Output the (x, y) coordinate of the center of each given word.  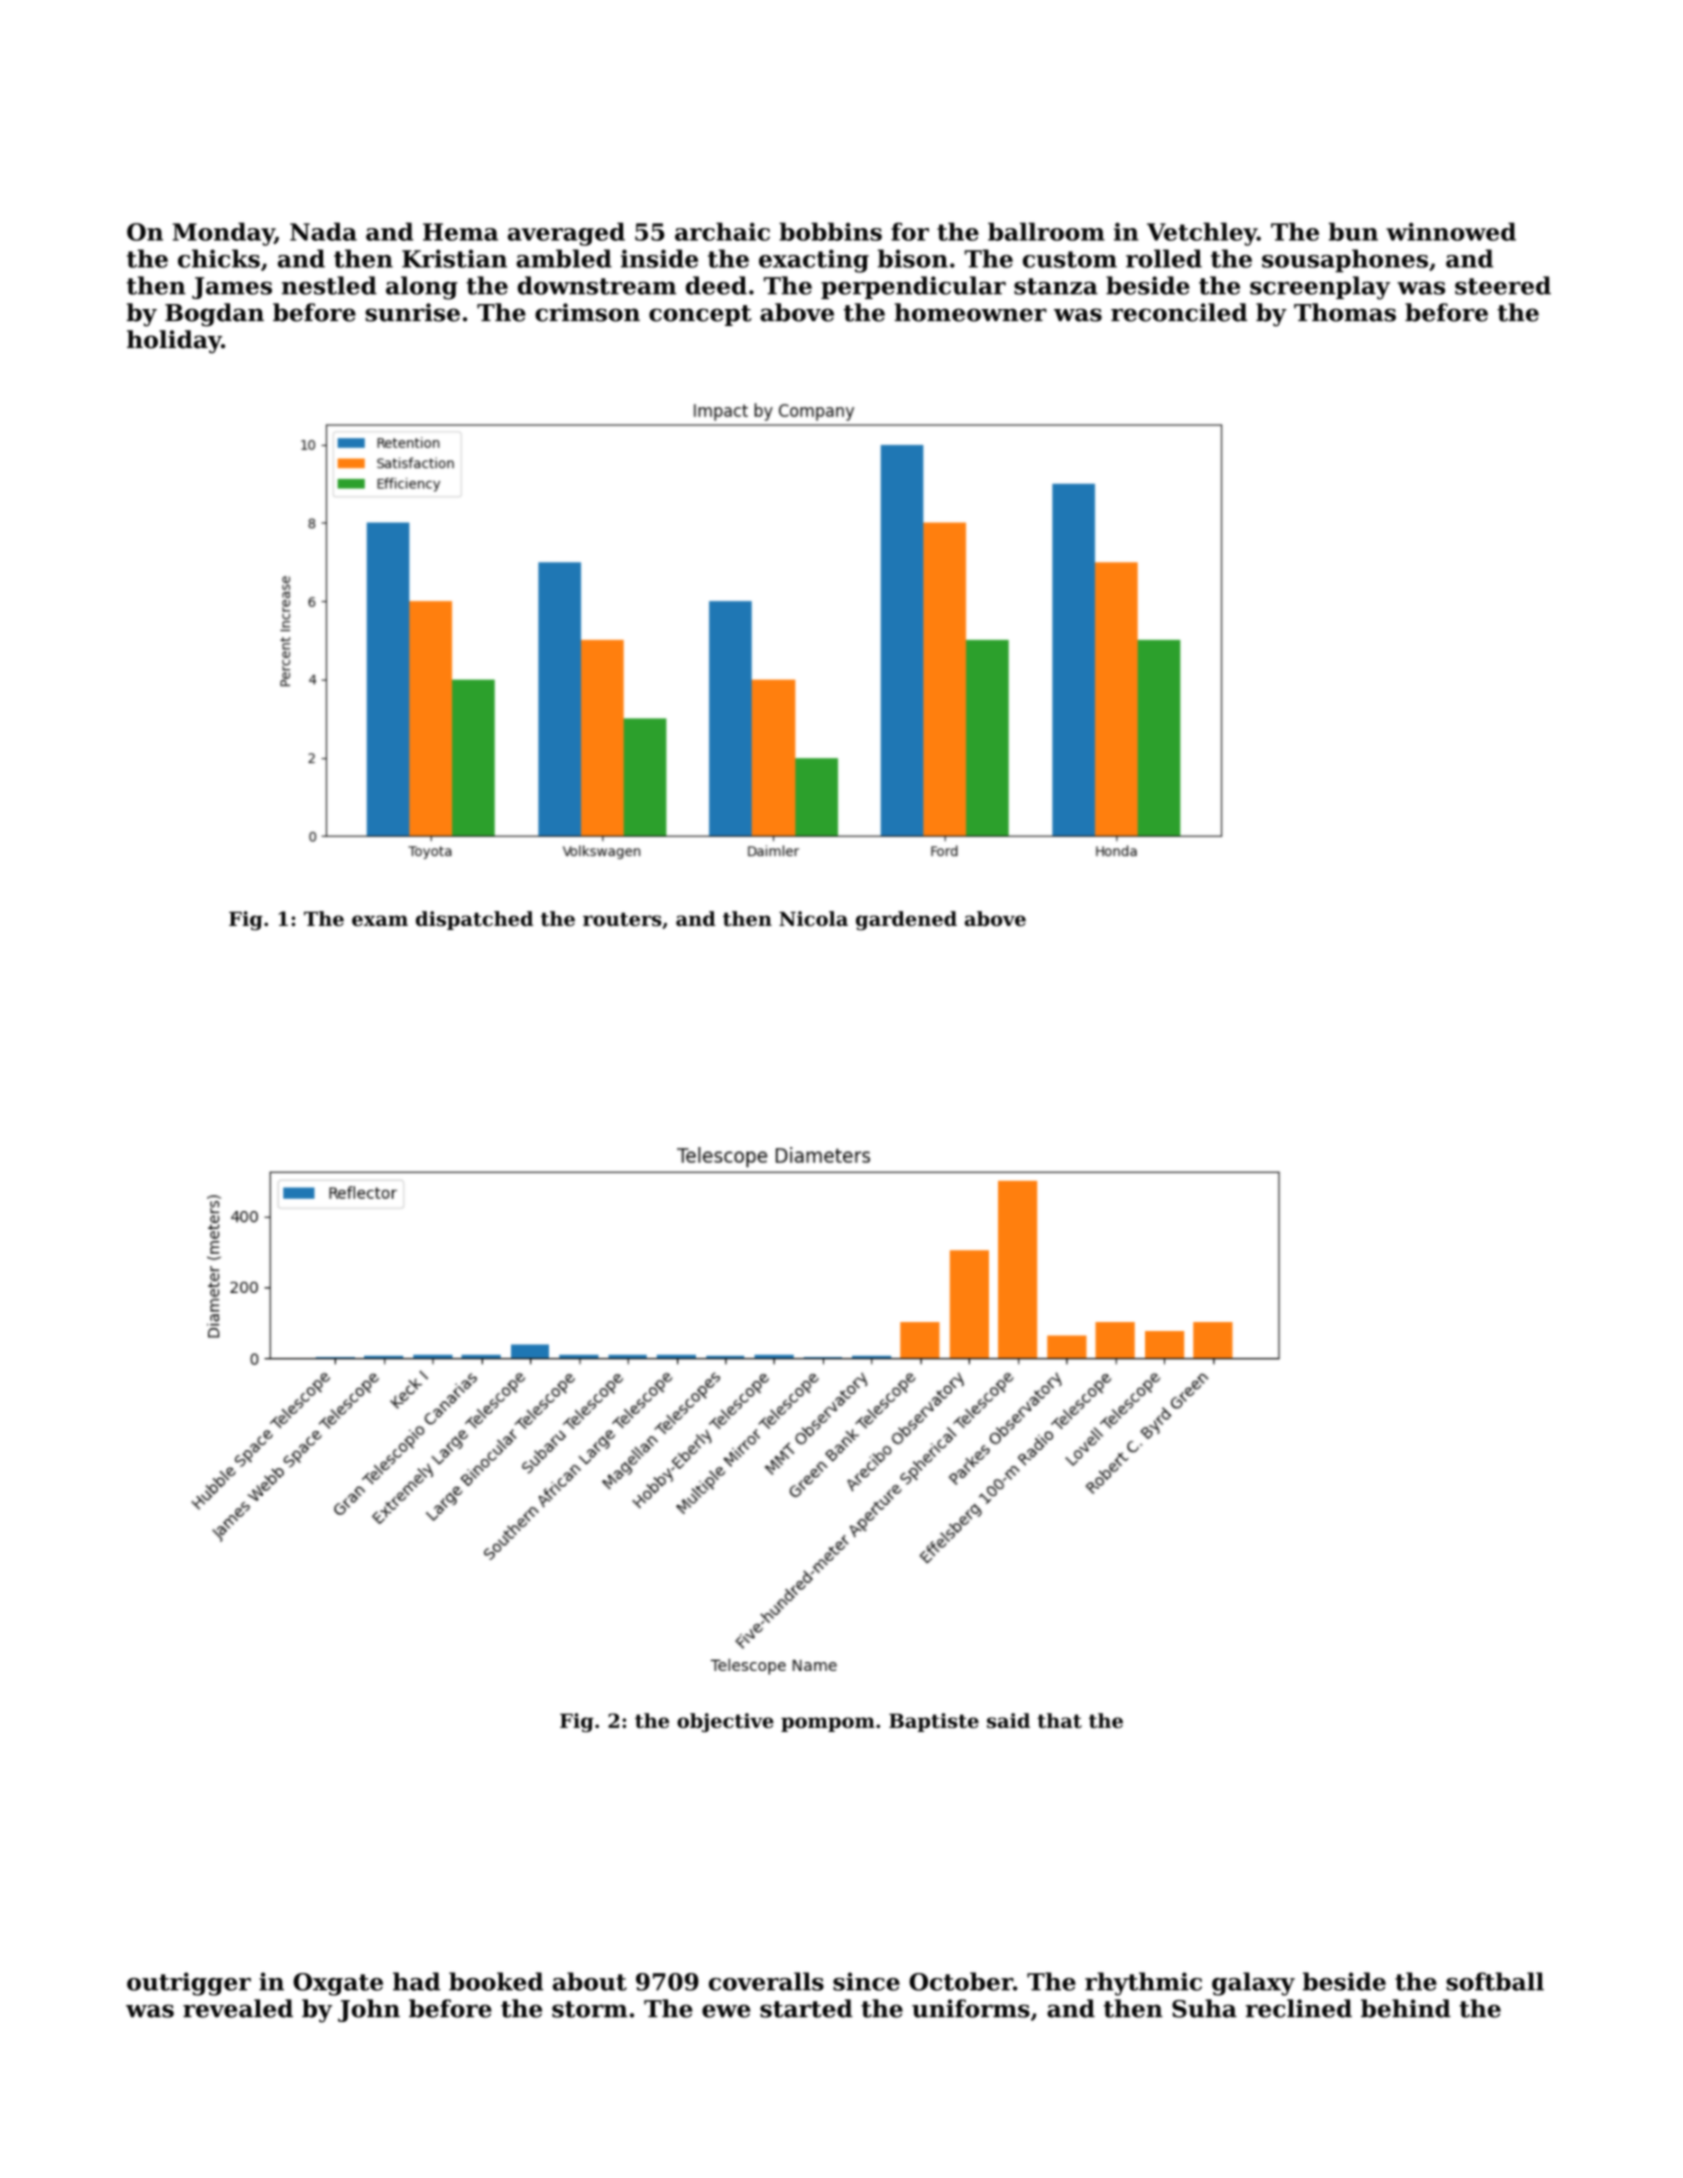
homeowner (971, 312)
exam (380, 920)
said (1008, 1720)
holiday (174, 341)
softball (1495, 1981)
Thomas (1345, 312)
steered (1503, 285)
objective (725, 1722)
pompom (828, 1724)
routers (622, 919)
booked (496, 1981)
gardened (906, 920)
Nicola (813, 918)
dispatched (474, 920)
